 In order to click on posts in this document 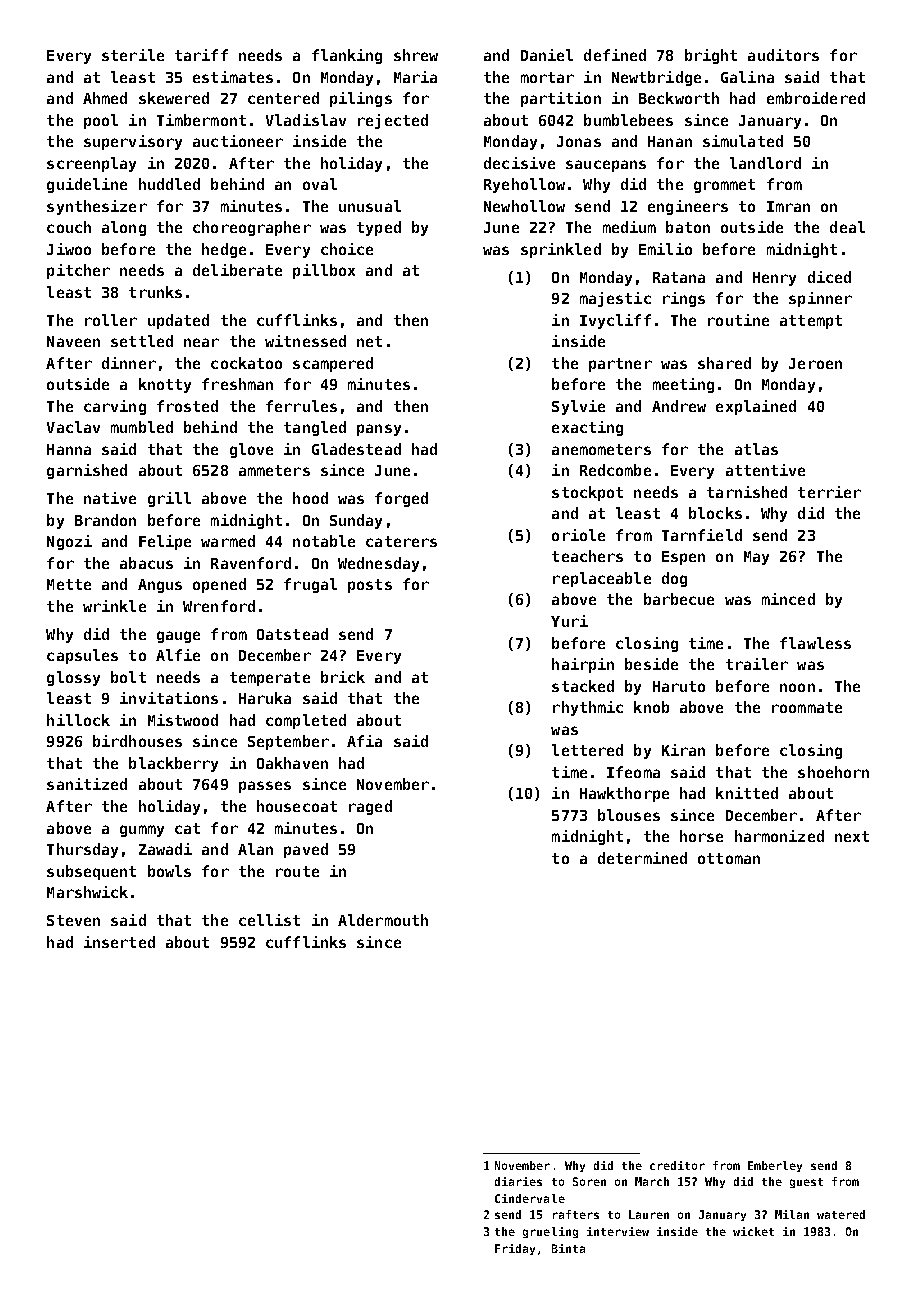, I will do `click(370, 586)`.
